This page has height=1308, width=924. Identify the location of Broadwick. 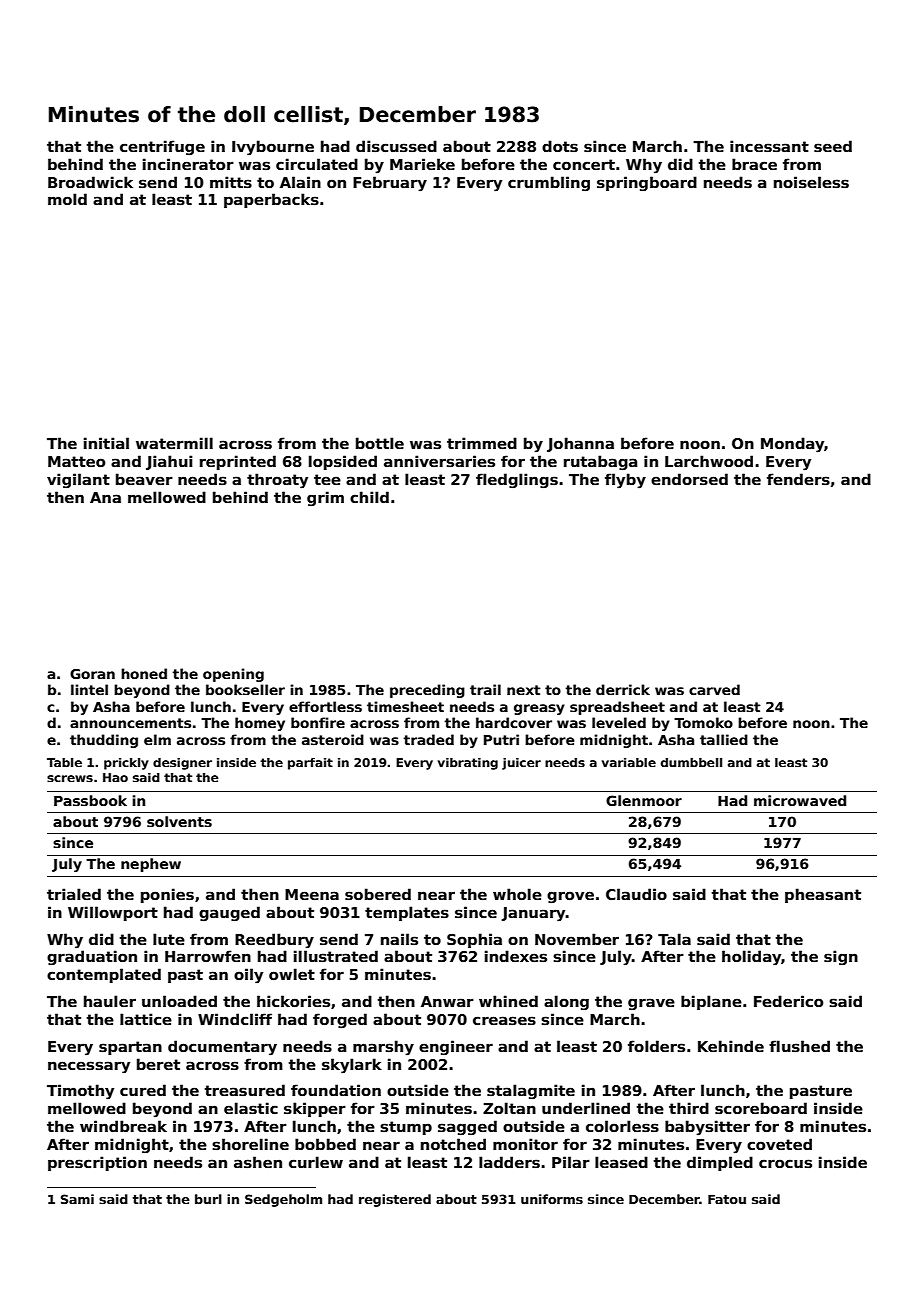
(90, 182).
